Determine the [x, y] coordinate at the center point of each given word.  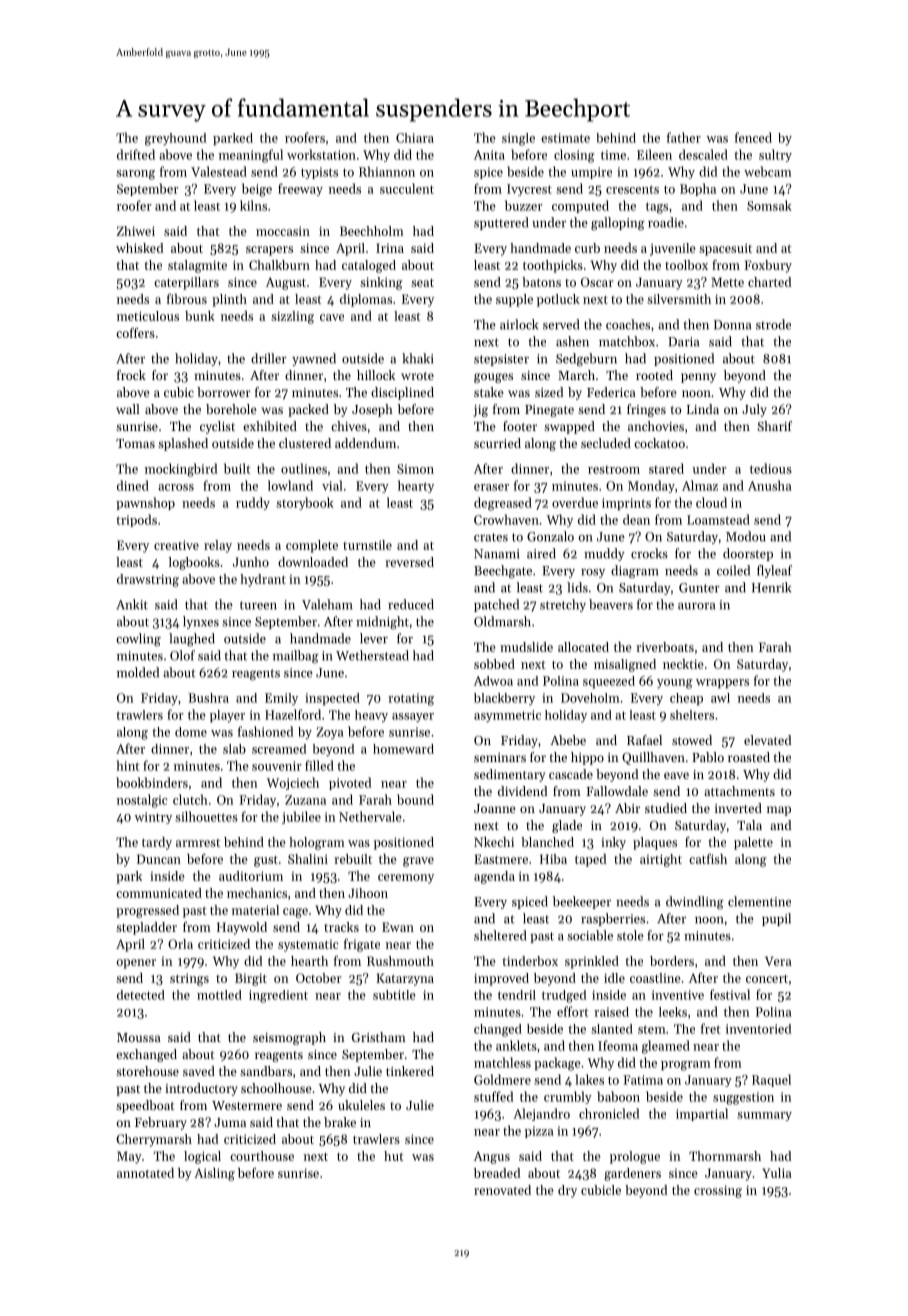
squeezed [609, 682]
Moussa [139, 1037]
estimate [565, 138]
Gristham [379, 1037]
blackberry [504, 699]
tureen [258, 605]
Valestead [219, 171]
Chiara [415, 138]
